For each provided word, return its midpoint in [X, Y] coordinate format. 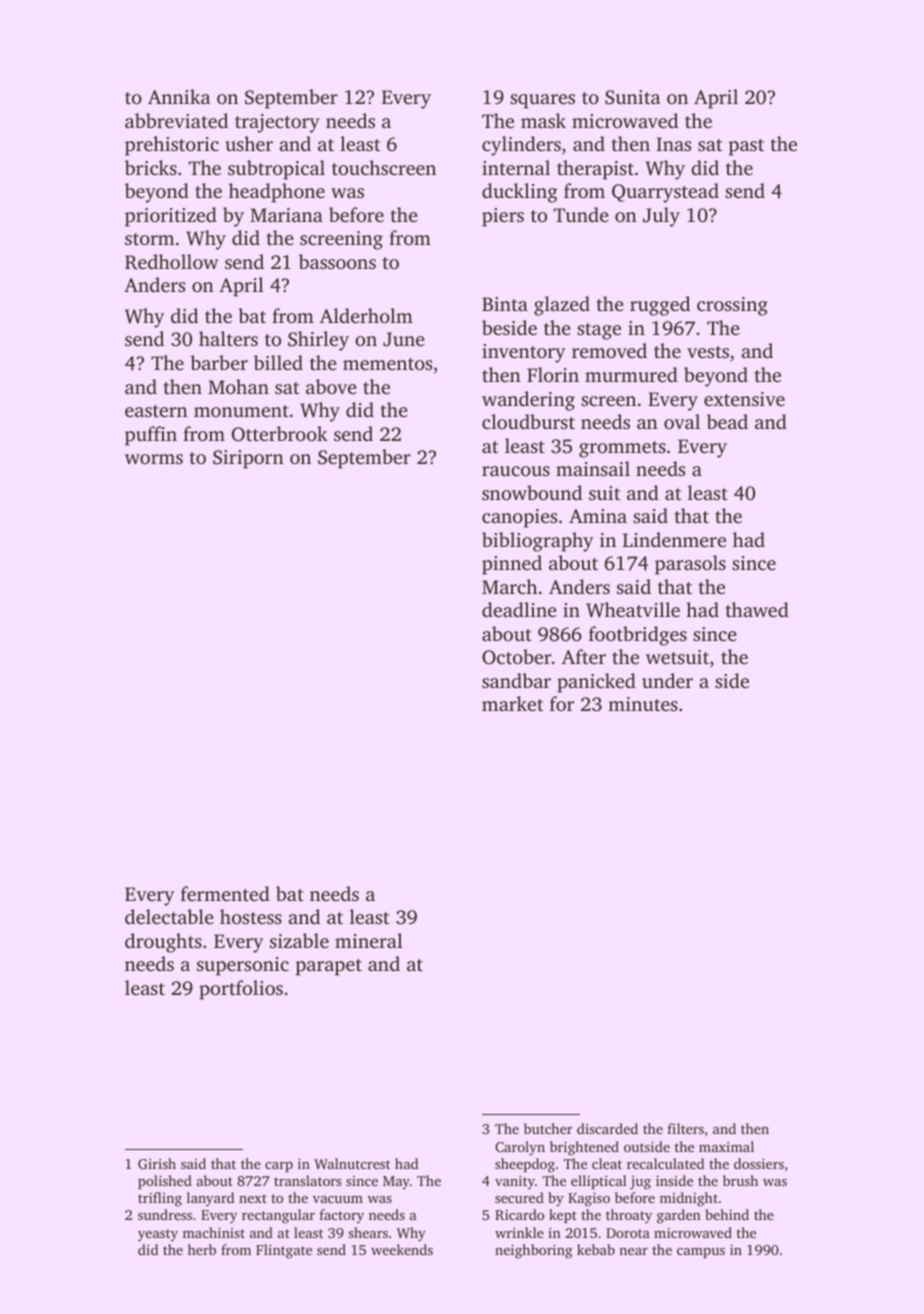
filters [686, 1128]
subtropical [276, 170]
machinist [214, 1232]
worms [154, 459]
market [512, 703]
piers [503, 217]
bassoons [337, 261]
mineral [369, 940]
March [509, 586]
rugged [660, 306]
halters [228, 338]
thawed [757, 609]
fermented [225, 893]
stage [599, 331]
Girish [157, 1163]
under [667, 680]
